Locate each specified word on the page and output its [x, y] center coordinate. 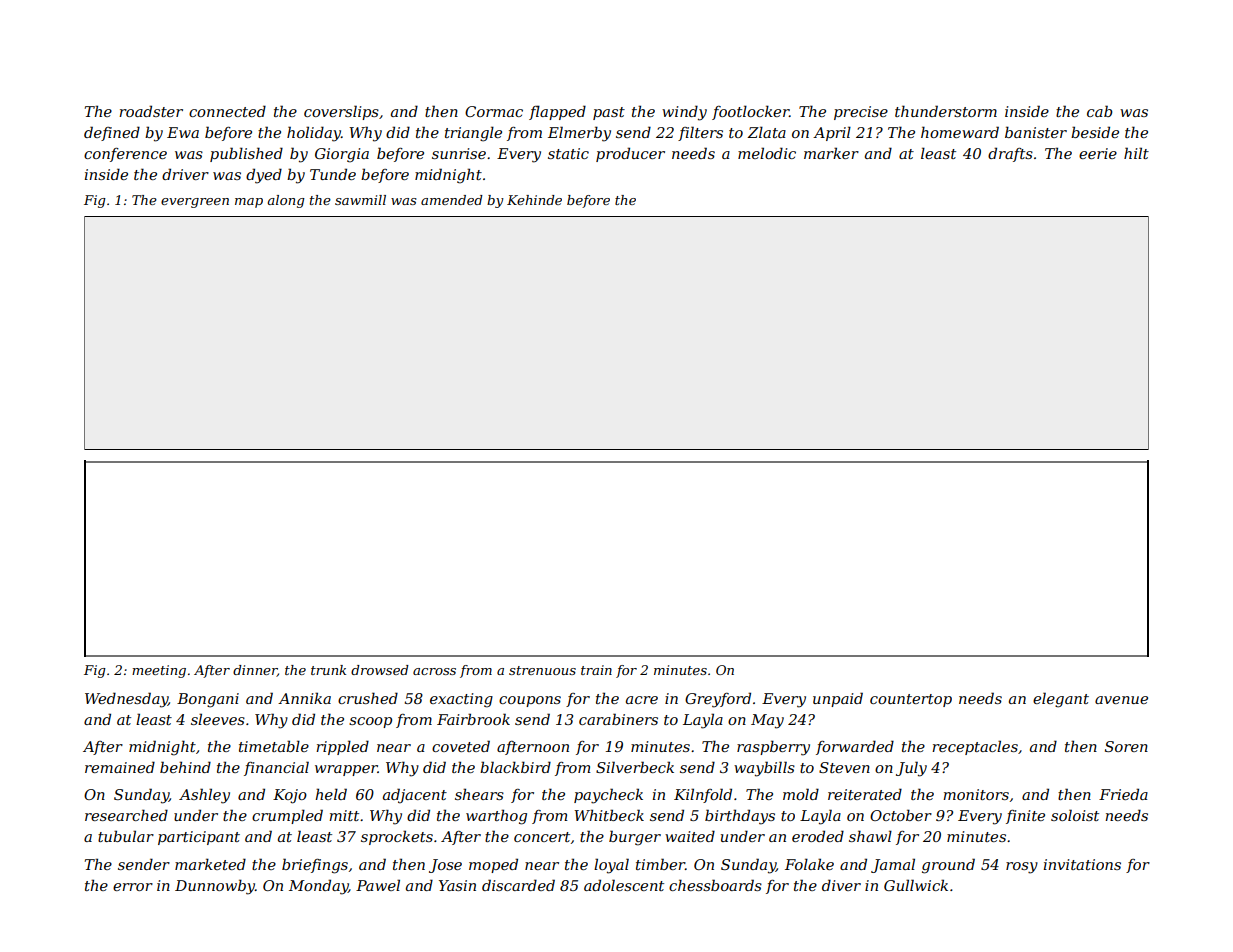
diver [841, 885]
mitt [344, 815]
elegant [1061, 700]
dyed [264, 176]
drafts [1010, 154]
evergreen [195, 203]
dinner [255, 671]
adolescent [624, 885]
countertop [911, 700]
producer [630, 154]
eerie [1098, 153]
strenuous [542, 670]
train [596, 670]
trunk [328, 670]
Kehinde [534, 200]
